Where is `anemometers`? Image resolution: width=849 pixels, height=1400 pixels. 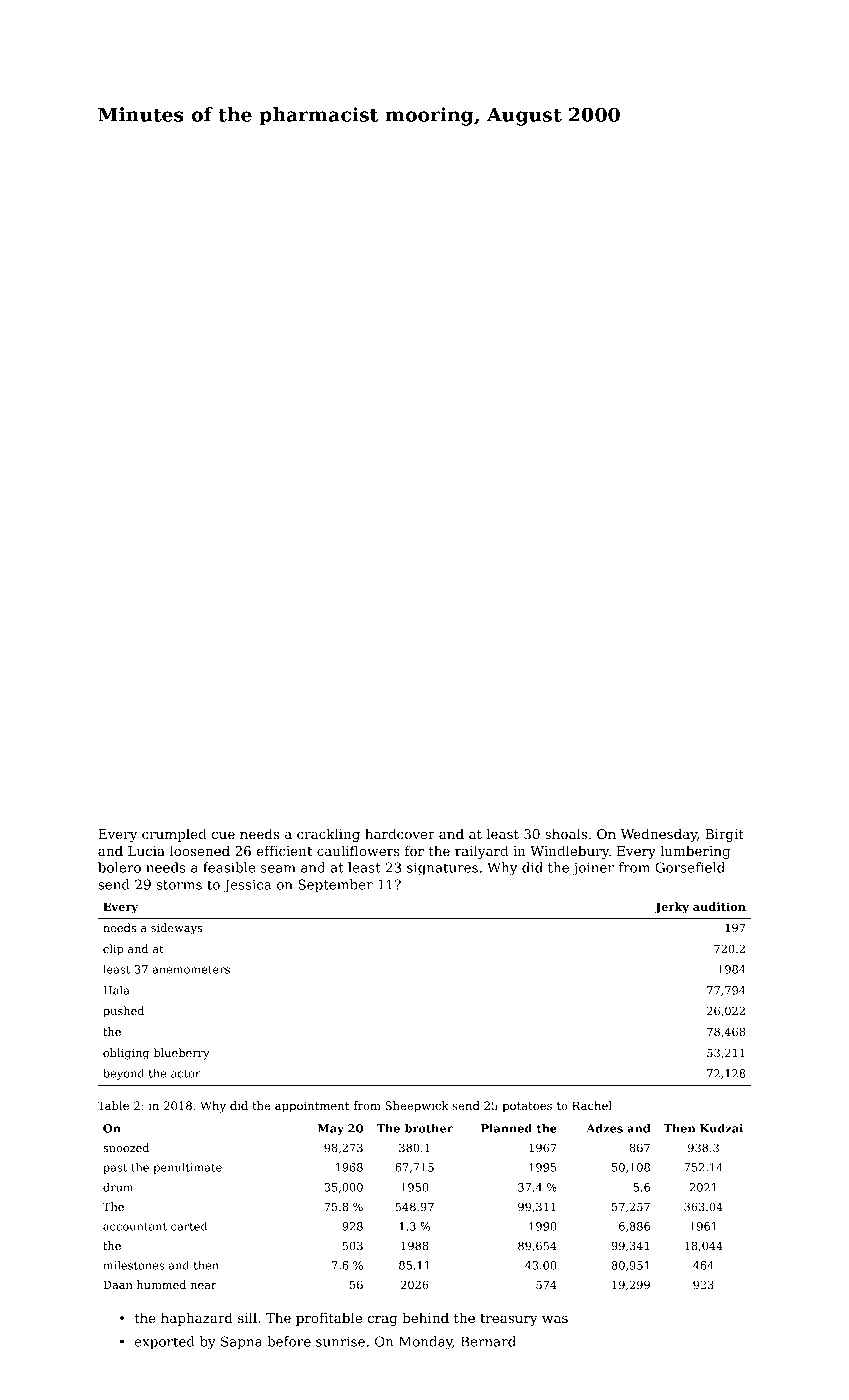 anemometers is located at coordinates (191, 970).
